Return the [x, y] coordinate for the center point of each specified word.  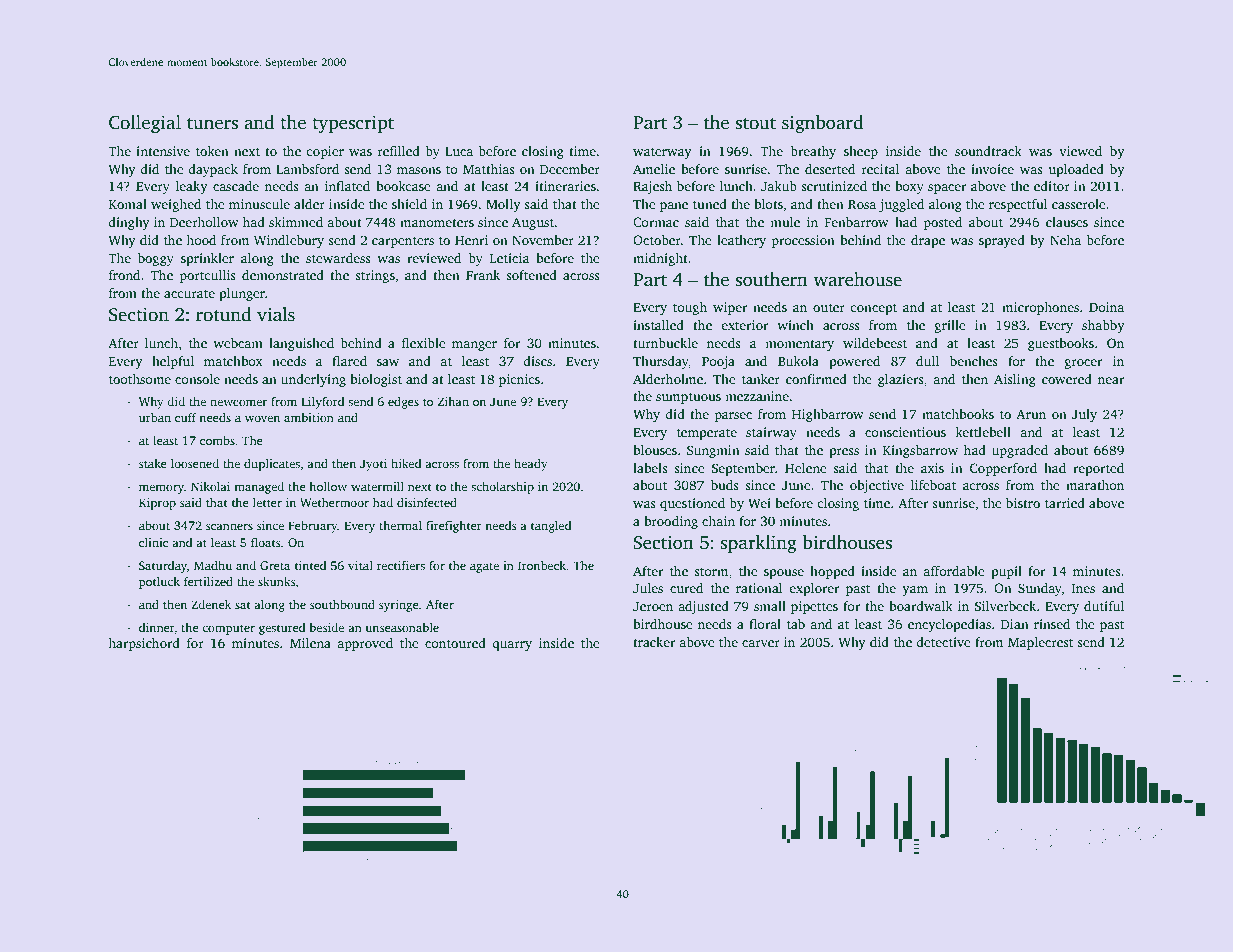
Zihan [453, 401]
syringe [399, 606]
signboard [822, 124]
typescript [353, 124]
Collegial [145, 124]
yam [915, 591]
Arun [1031, 414]
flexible [424, 343]
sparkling [759, 544]
